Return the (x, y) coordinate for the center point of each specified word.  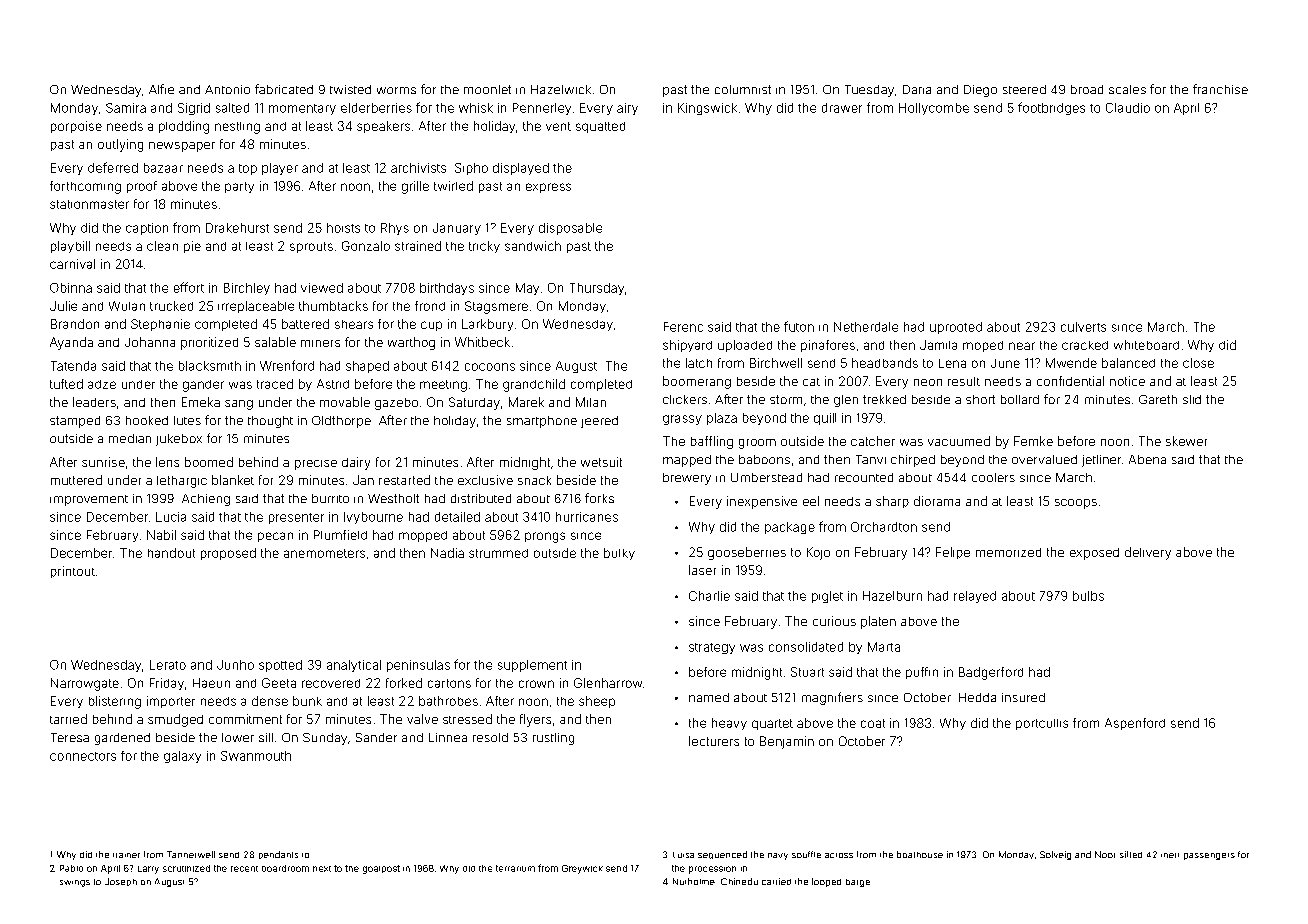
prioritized (209, 343)
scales (1127, 89)
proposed (228, 554)
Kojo (818, 553)
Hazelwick (561, 89)
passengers (1209, 856)
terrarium (515, 868)
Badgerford (991, 673)
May (527, 289)
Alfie (161, 89)
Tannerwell (191, 854)
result (964, 381)
